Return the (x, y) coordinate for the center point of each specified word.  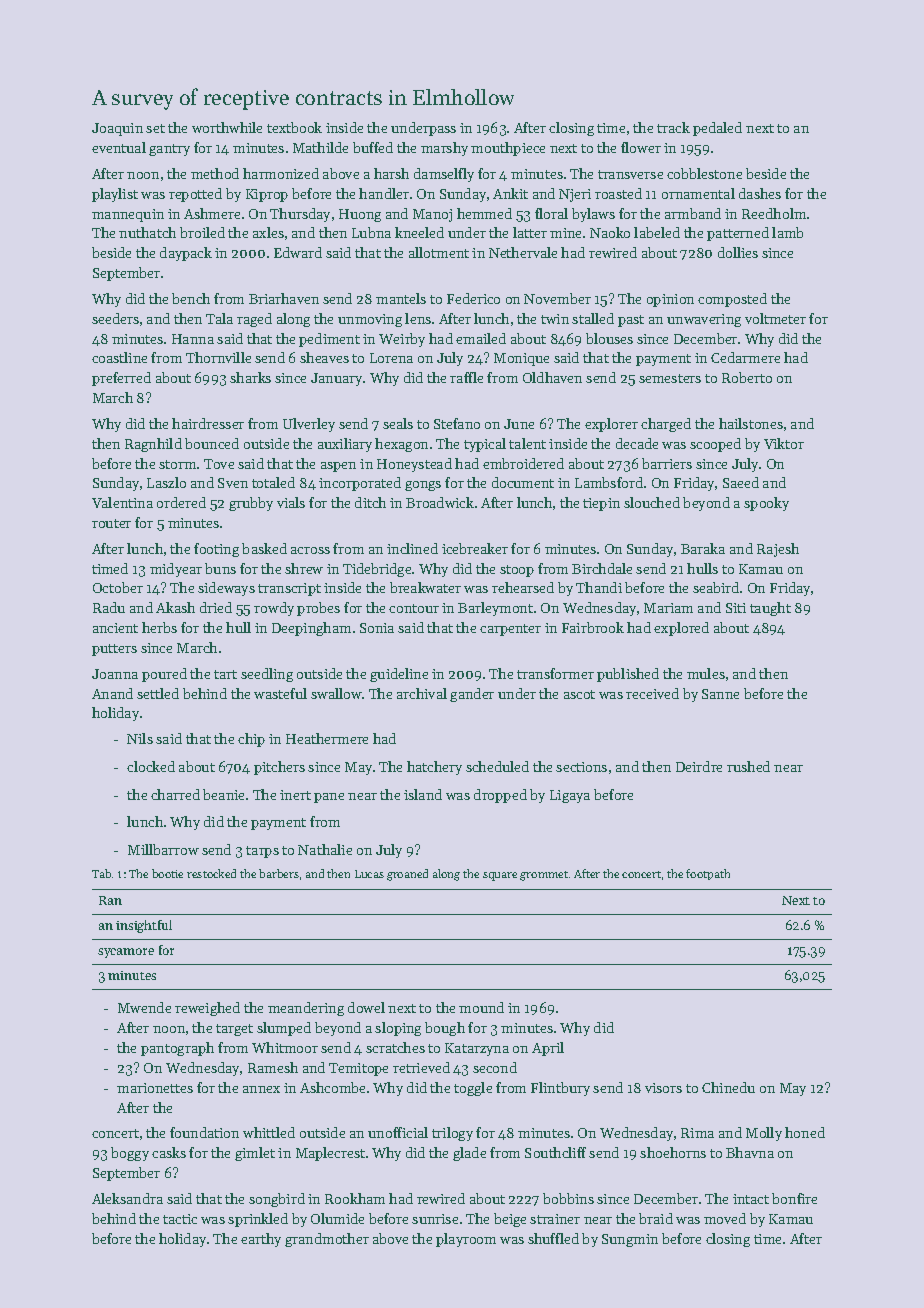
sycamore (126, 953)
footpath (708, 874)
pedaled (717, 129)
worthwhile (227, 127)
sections (581, 767)
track (673, 127)
